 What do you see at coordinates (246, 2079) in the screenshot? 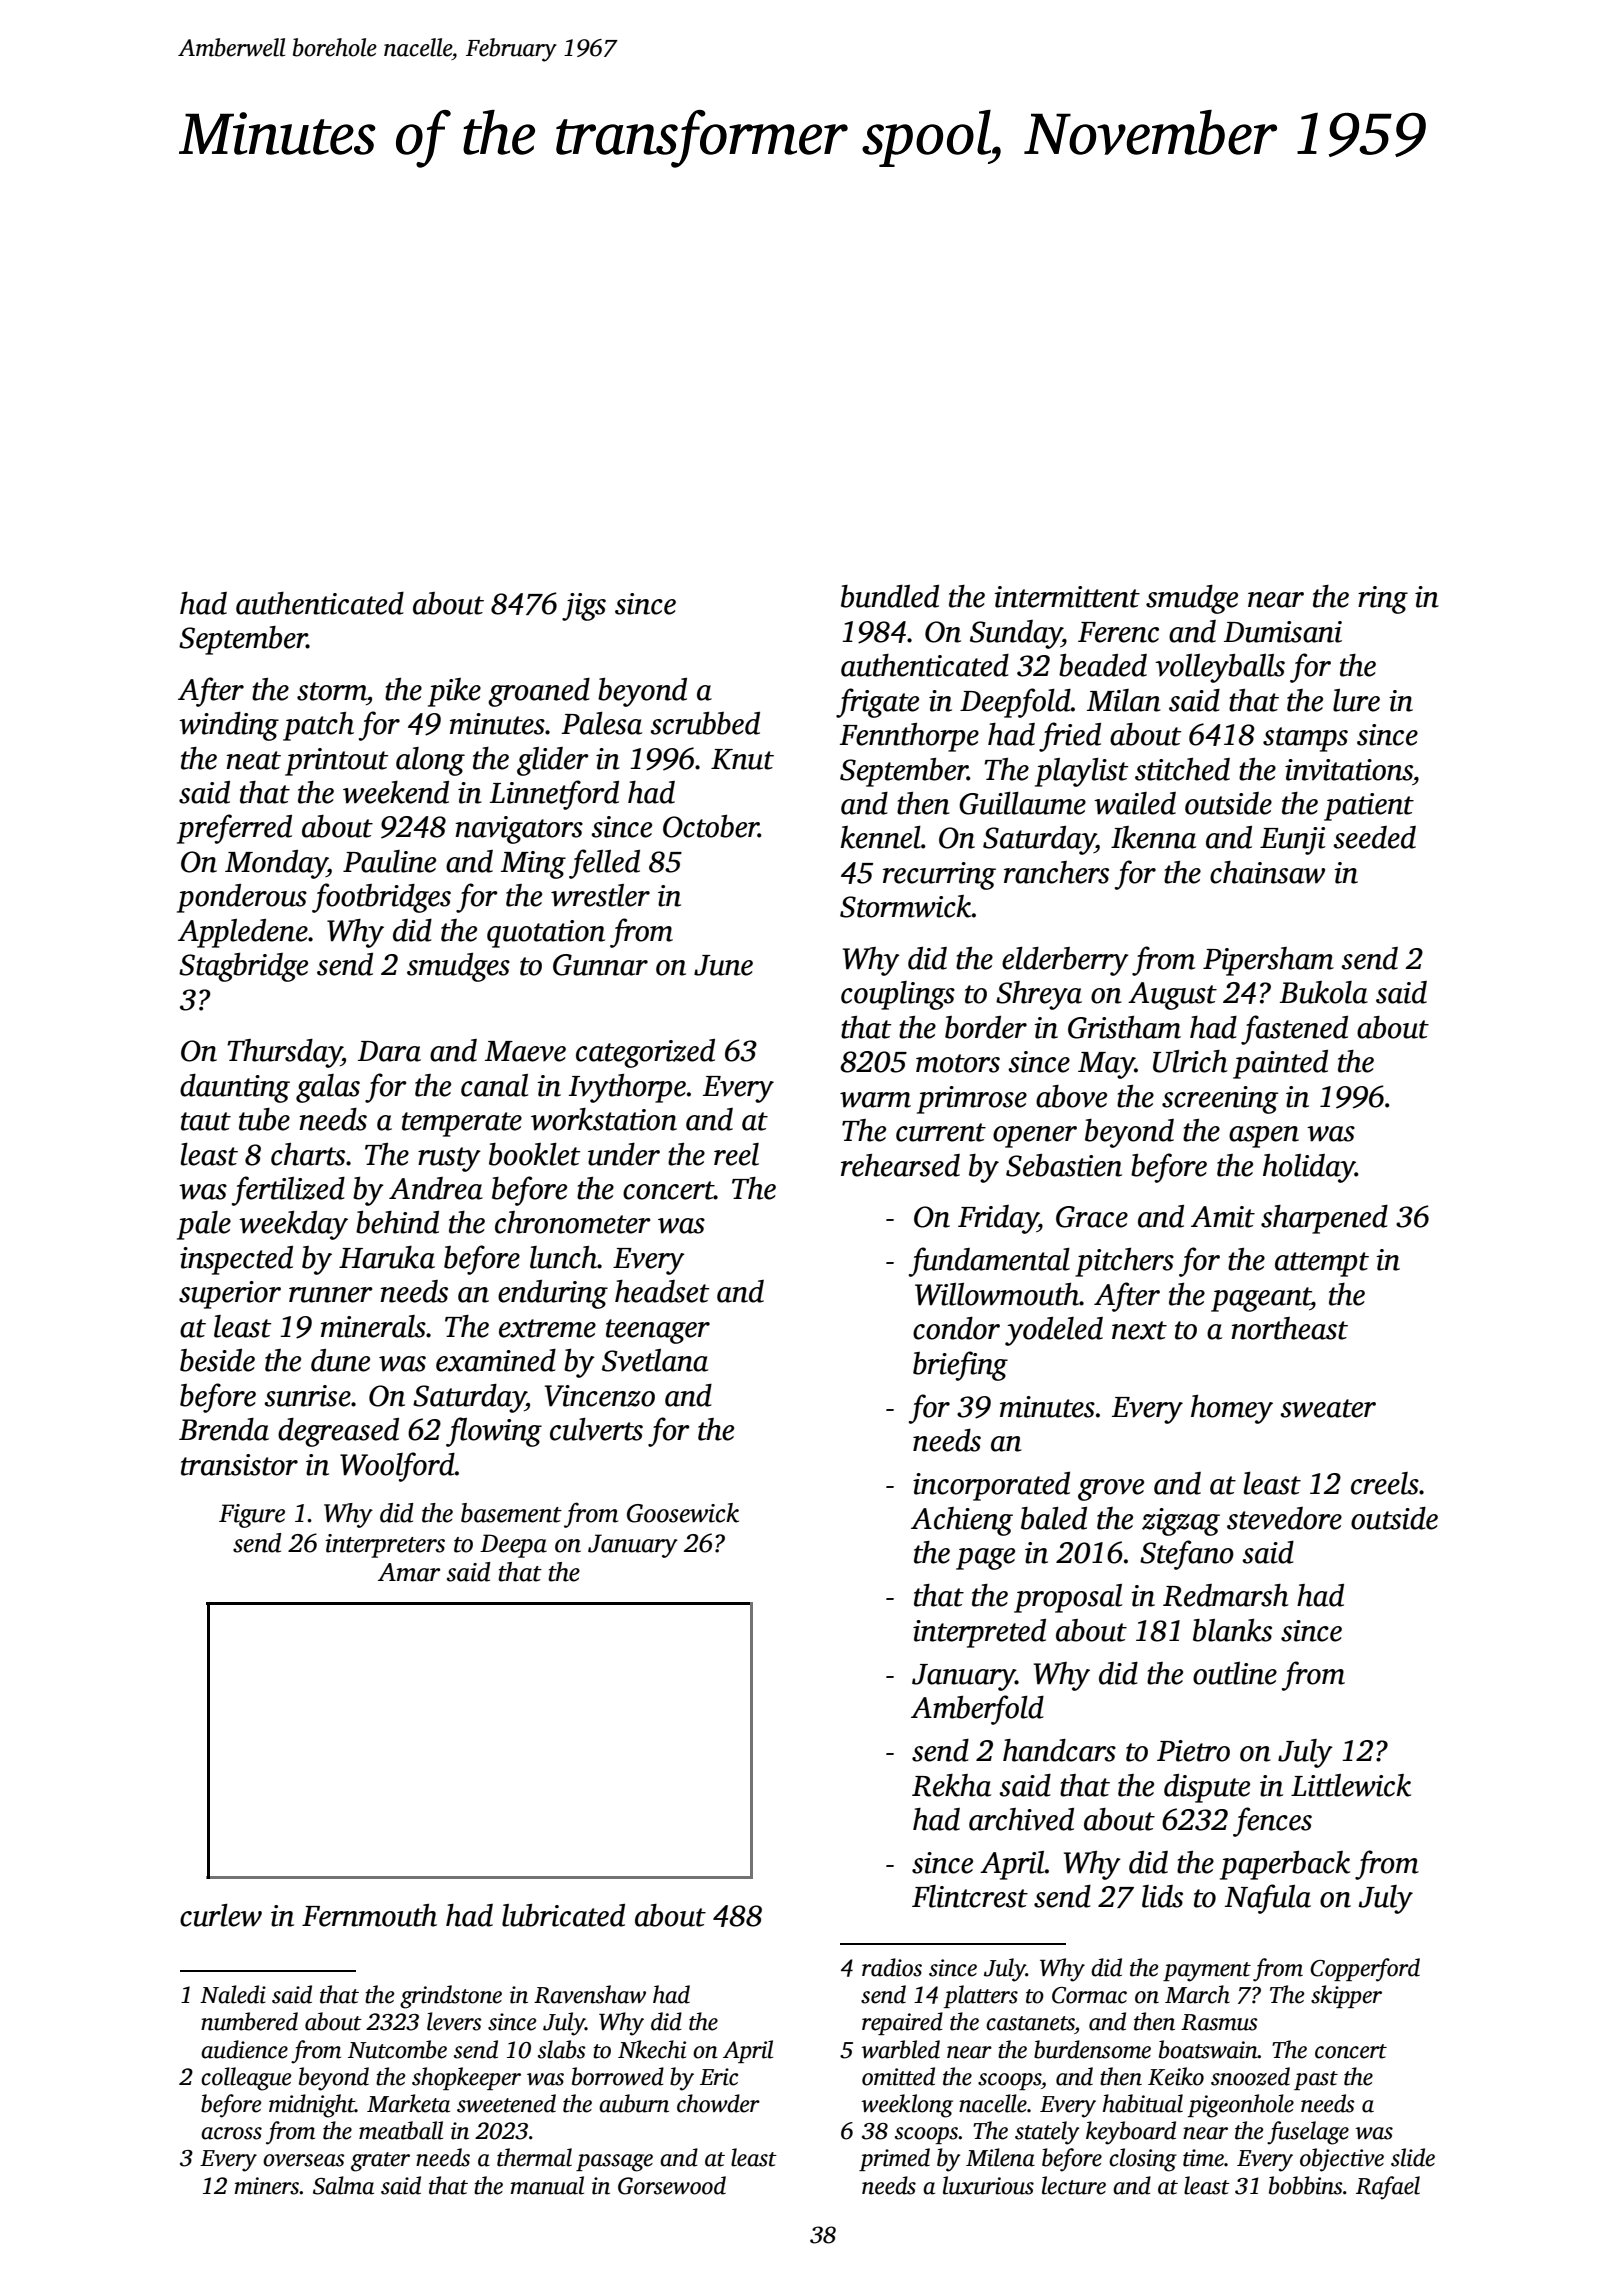
I see `colleague` at bounding box center [246, 2079].
